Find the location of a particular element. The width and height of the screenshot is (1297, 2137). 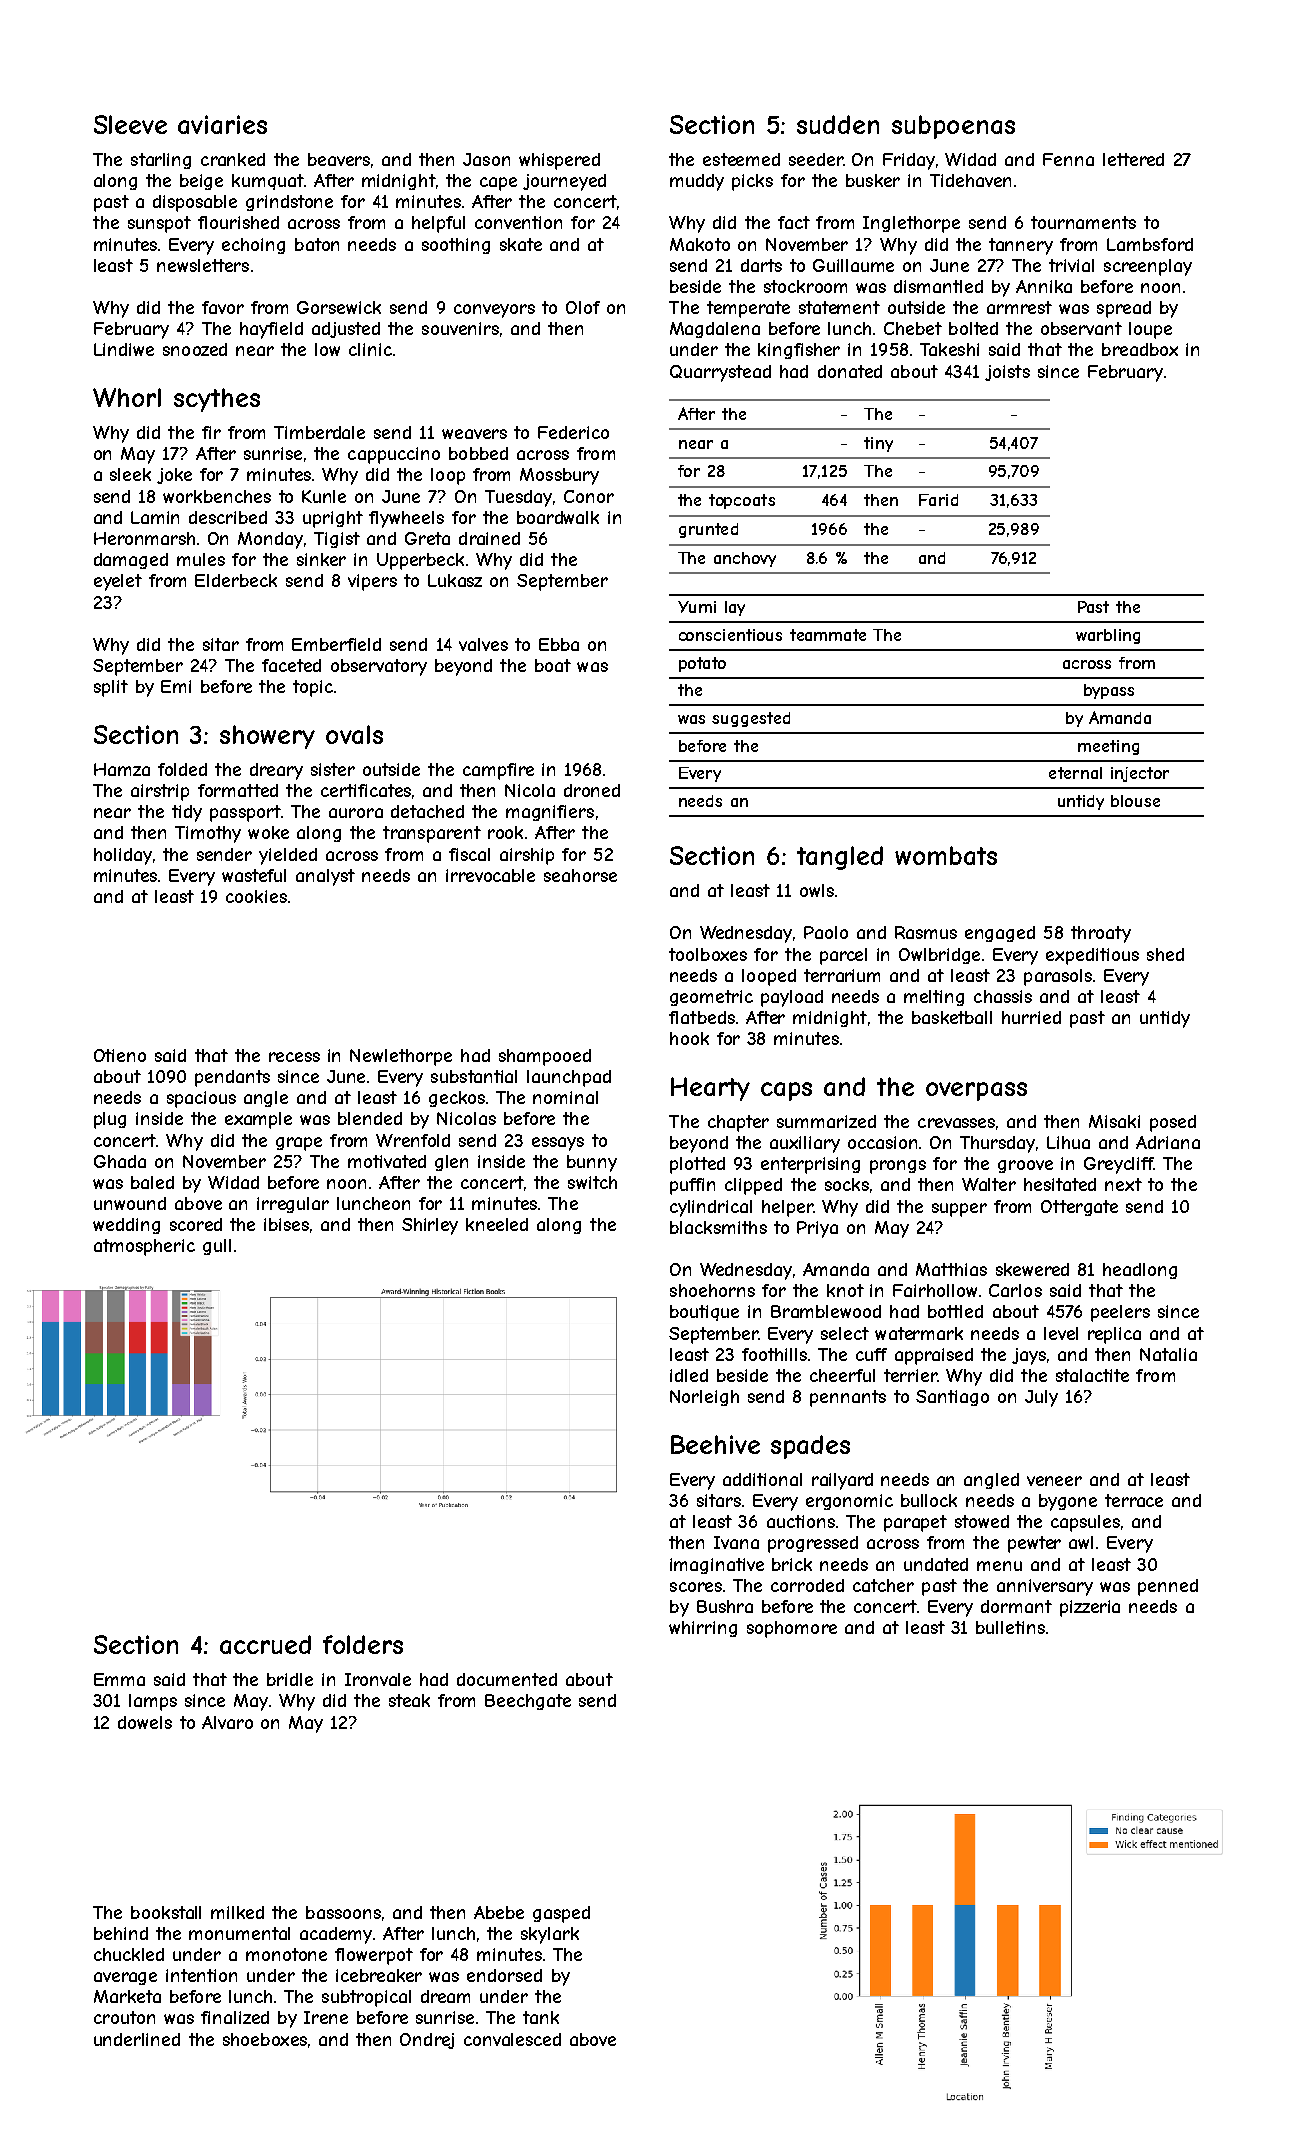

Timberdale is located at coordinates (319, 432).
